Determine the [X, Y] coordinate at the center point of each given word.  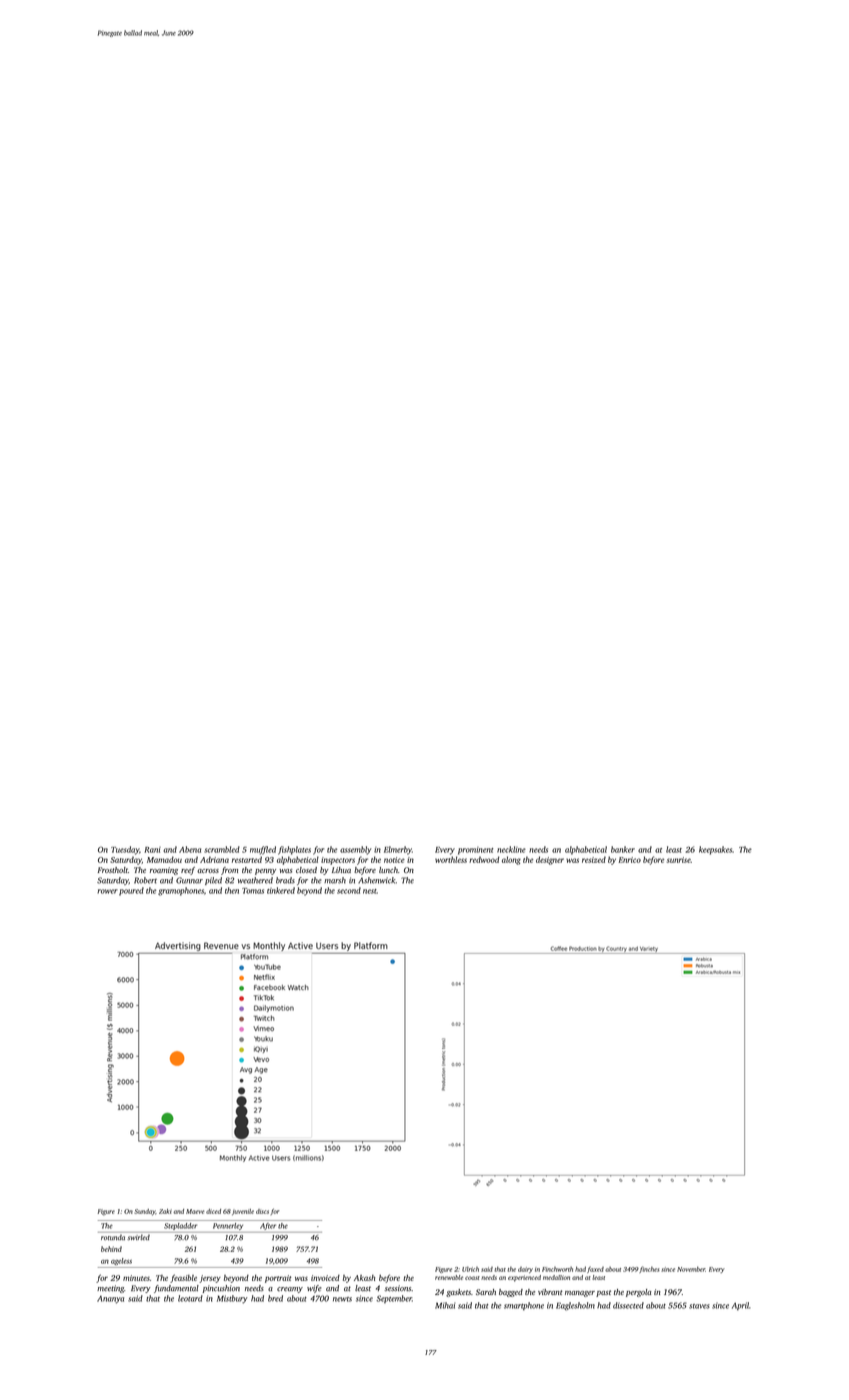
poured [131, 891]
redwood [484, 859]
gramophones [181, 891]
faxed [595, 1269]
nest [370, 891]
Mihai [445, 1305]
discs [262, 1211]
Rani [152, 850]
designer [550, 860]
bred [275, 1298]
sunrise [679, 860]
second [349, 890]
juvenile [243, 1212]
